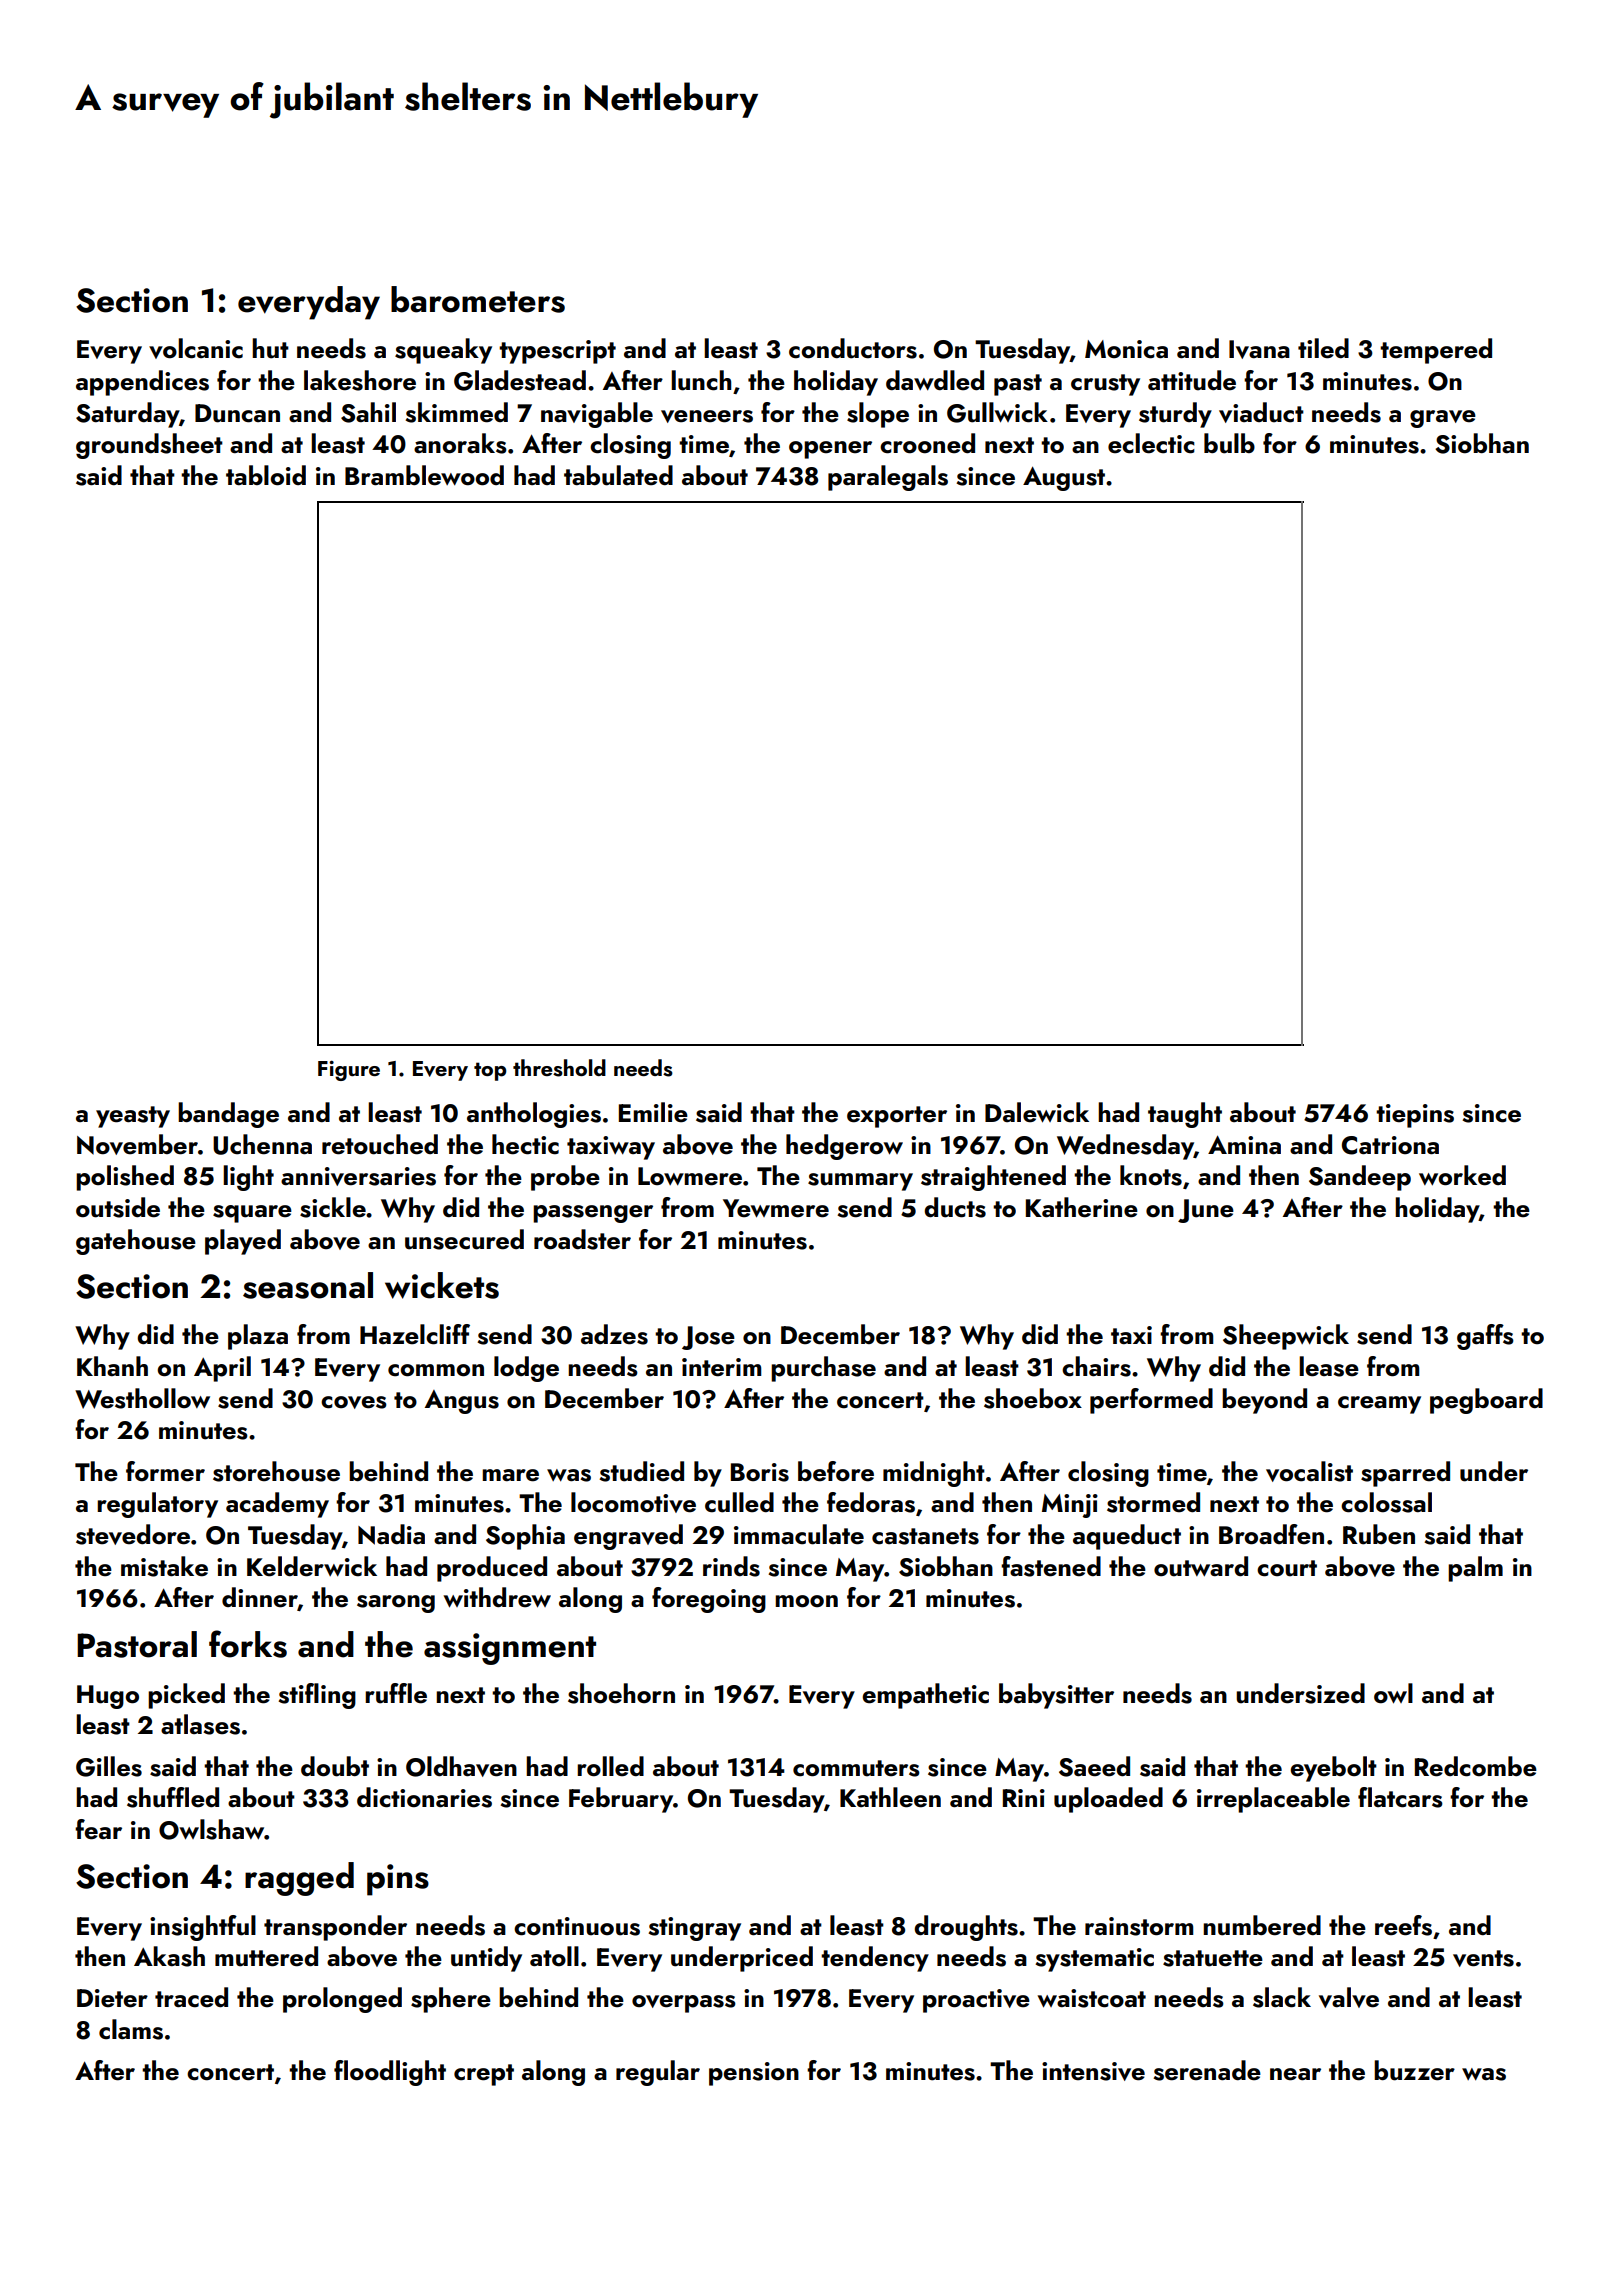 This image has width=1620, height=2292. I want to click on yeasty, so click(133, 1117).
